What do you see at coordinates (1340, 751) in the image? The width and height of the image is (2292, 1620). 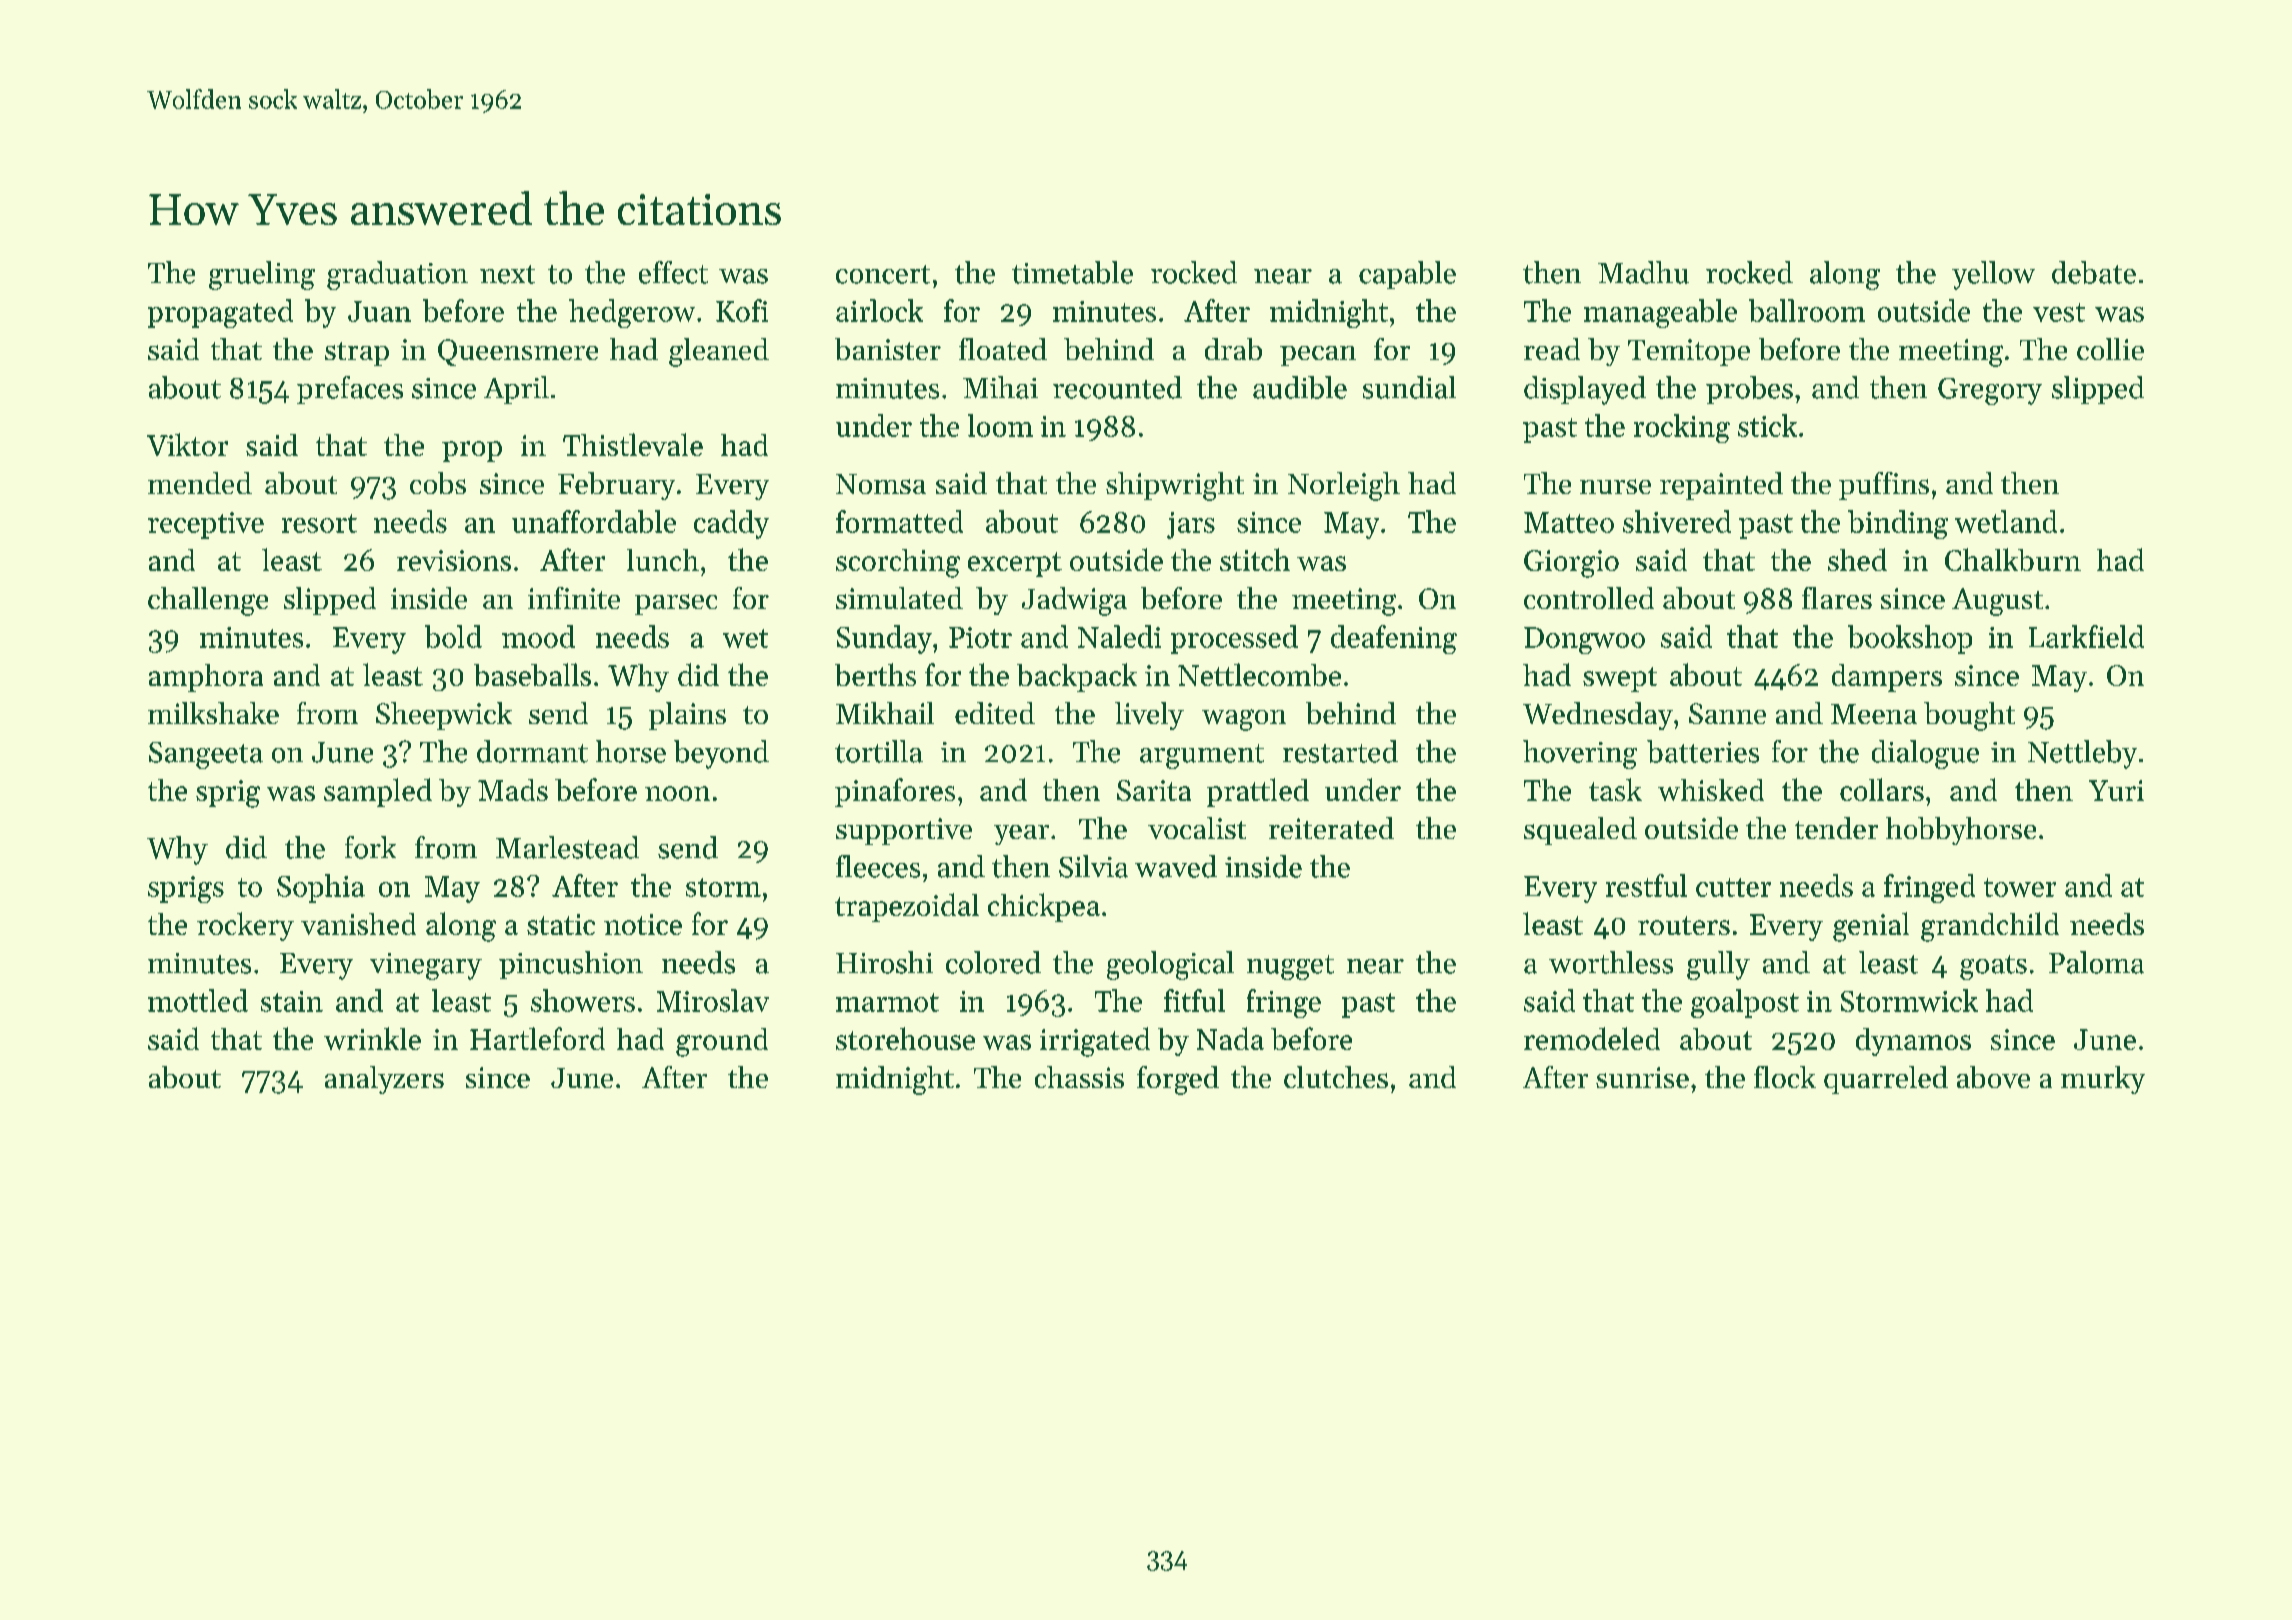 I see `restarted` at bounding box center [1340, 751].
